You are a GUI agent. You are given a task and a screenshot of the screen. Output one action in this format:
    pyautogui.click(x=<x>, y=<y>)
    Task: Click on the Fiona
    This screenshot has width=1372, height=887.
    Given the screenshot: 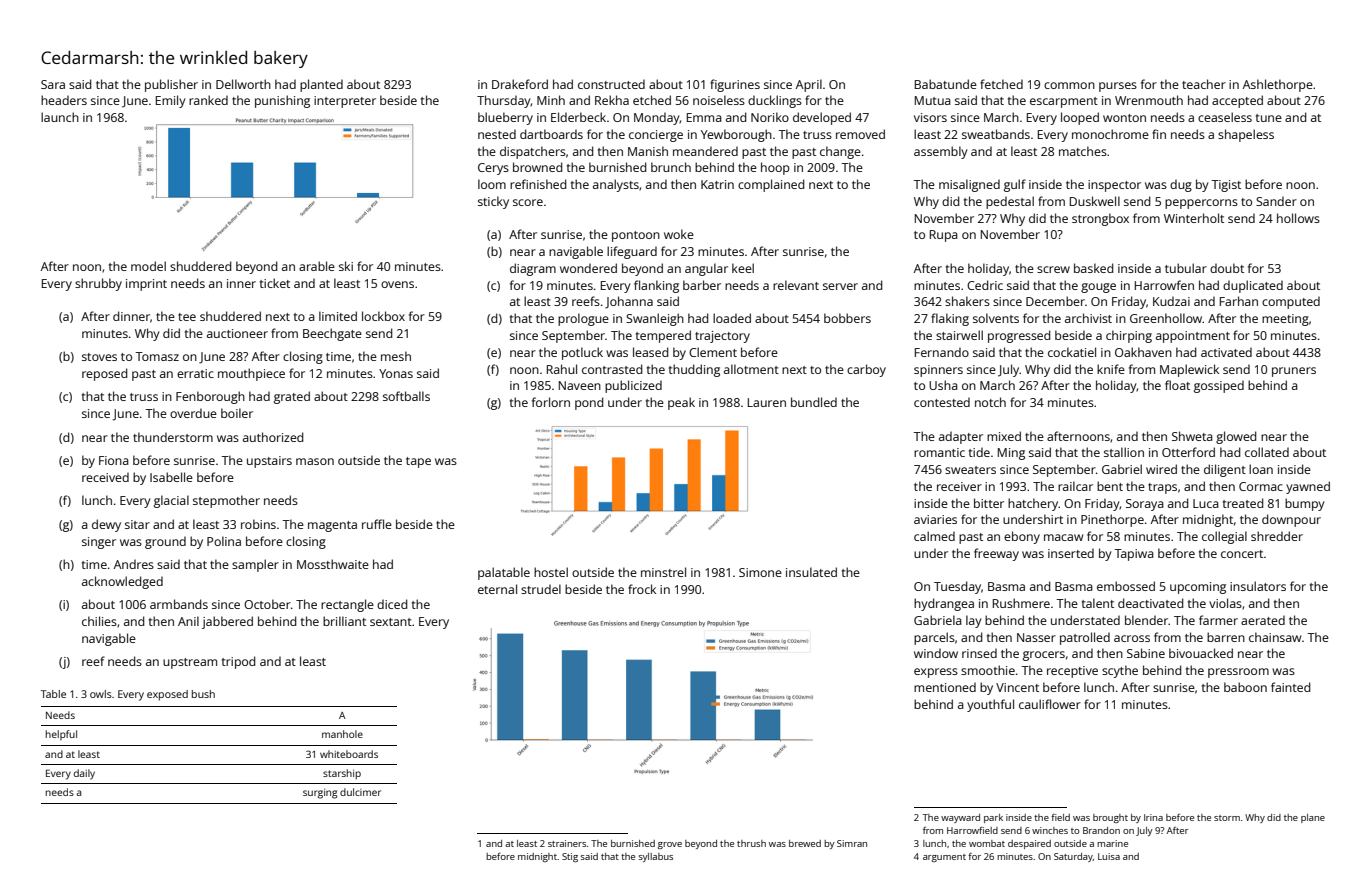 What is the action you would take?
    pyautogui.click(x=114, y=460)
